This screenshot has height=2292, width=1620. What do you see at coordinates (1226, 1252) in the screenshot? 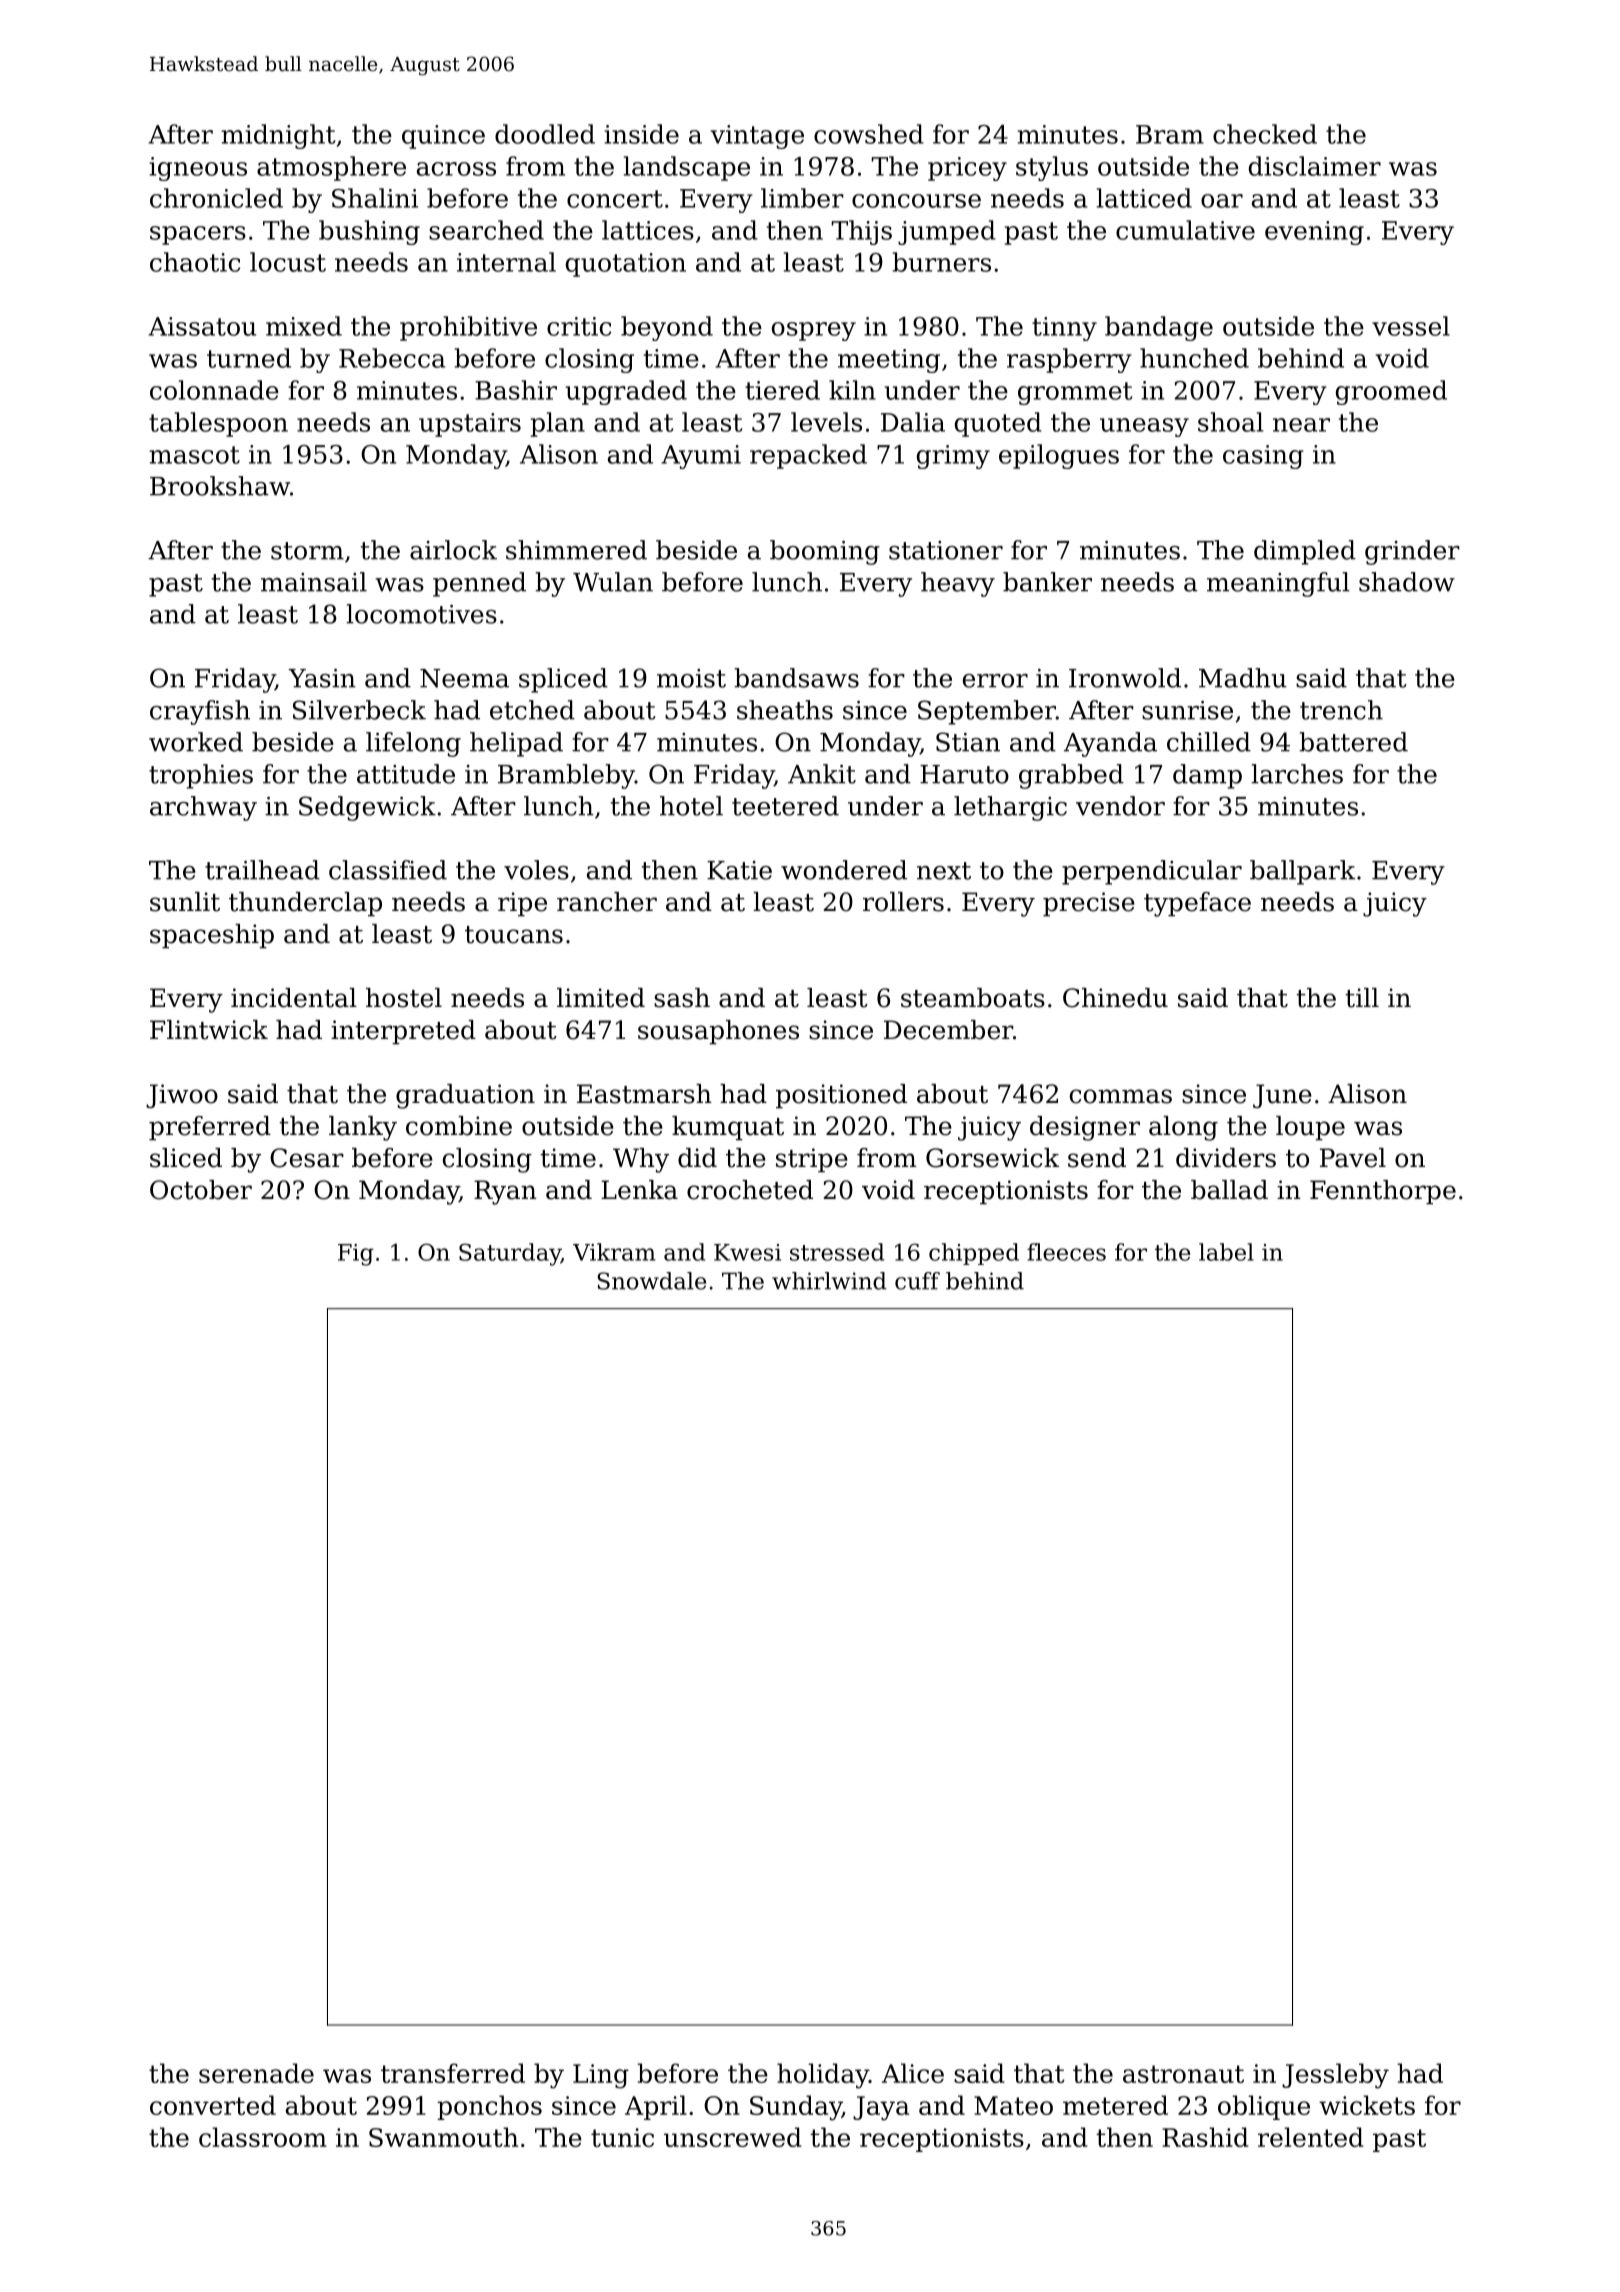
I see `label` at bounding box center [1226, 1252].
